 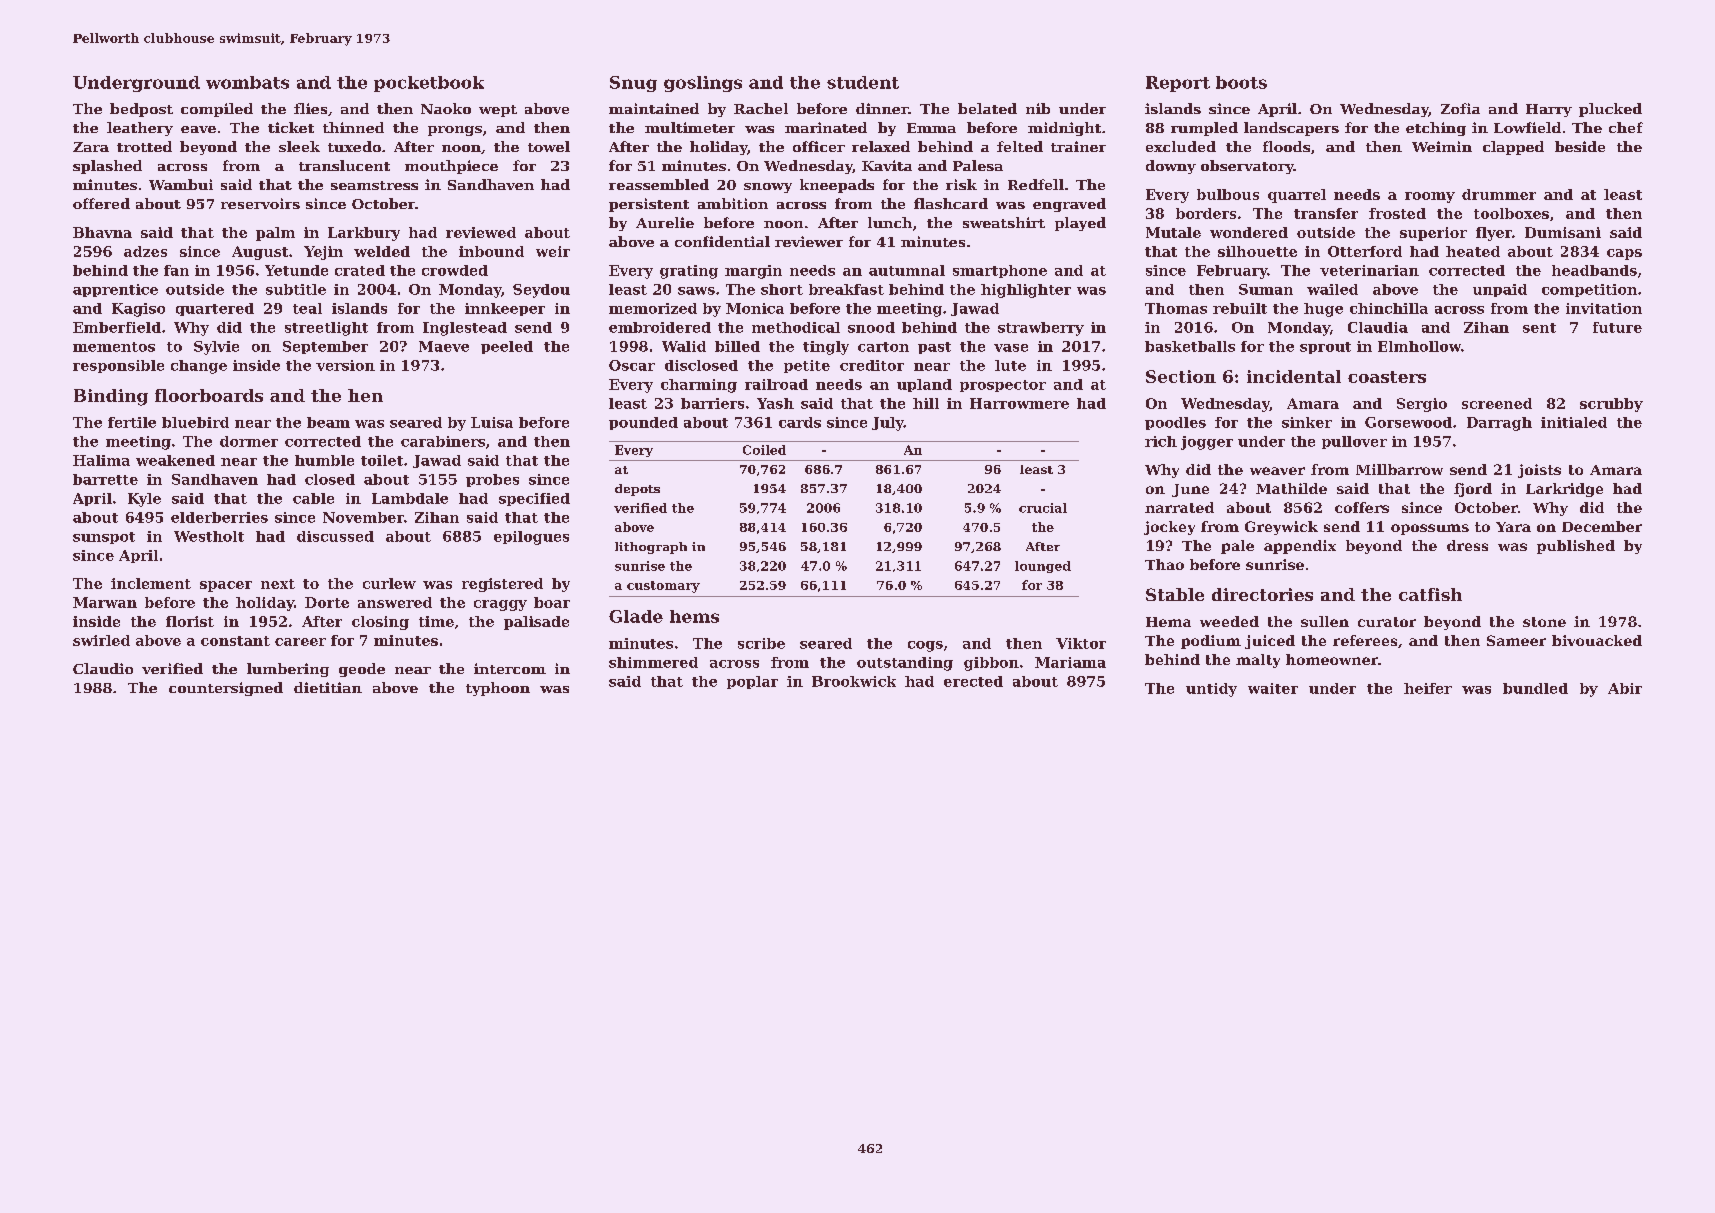 What do you see at coordinates (651, 548) in the screenshot?
I see `lithograph` at bounding box center [651, 548].
